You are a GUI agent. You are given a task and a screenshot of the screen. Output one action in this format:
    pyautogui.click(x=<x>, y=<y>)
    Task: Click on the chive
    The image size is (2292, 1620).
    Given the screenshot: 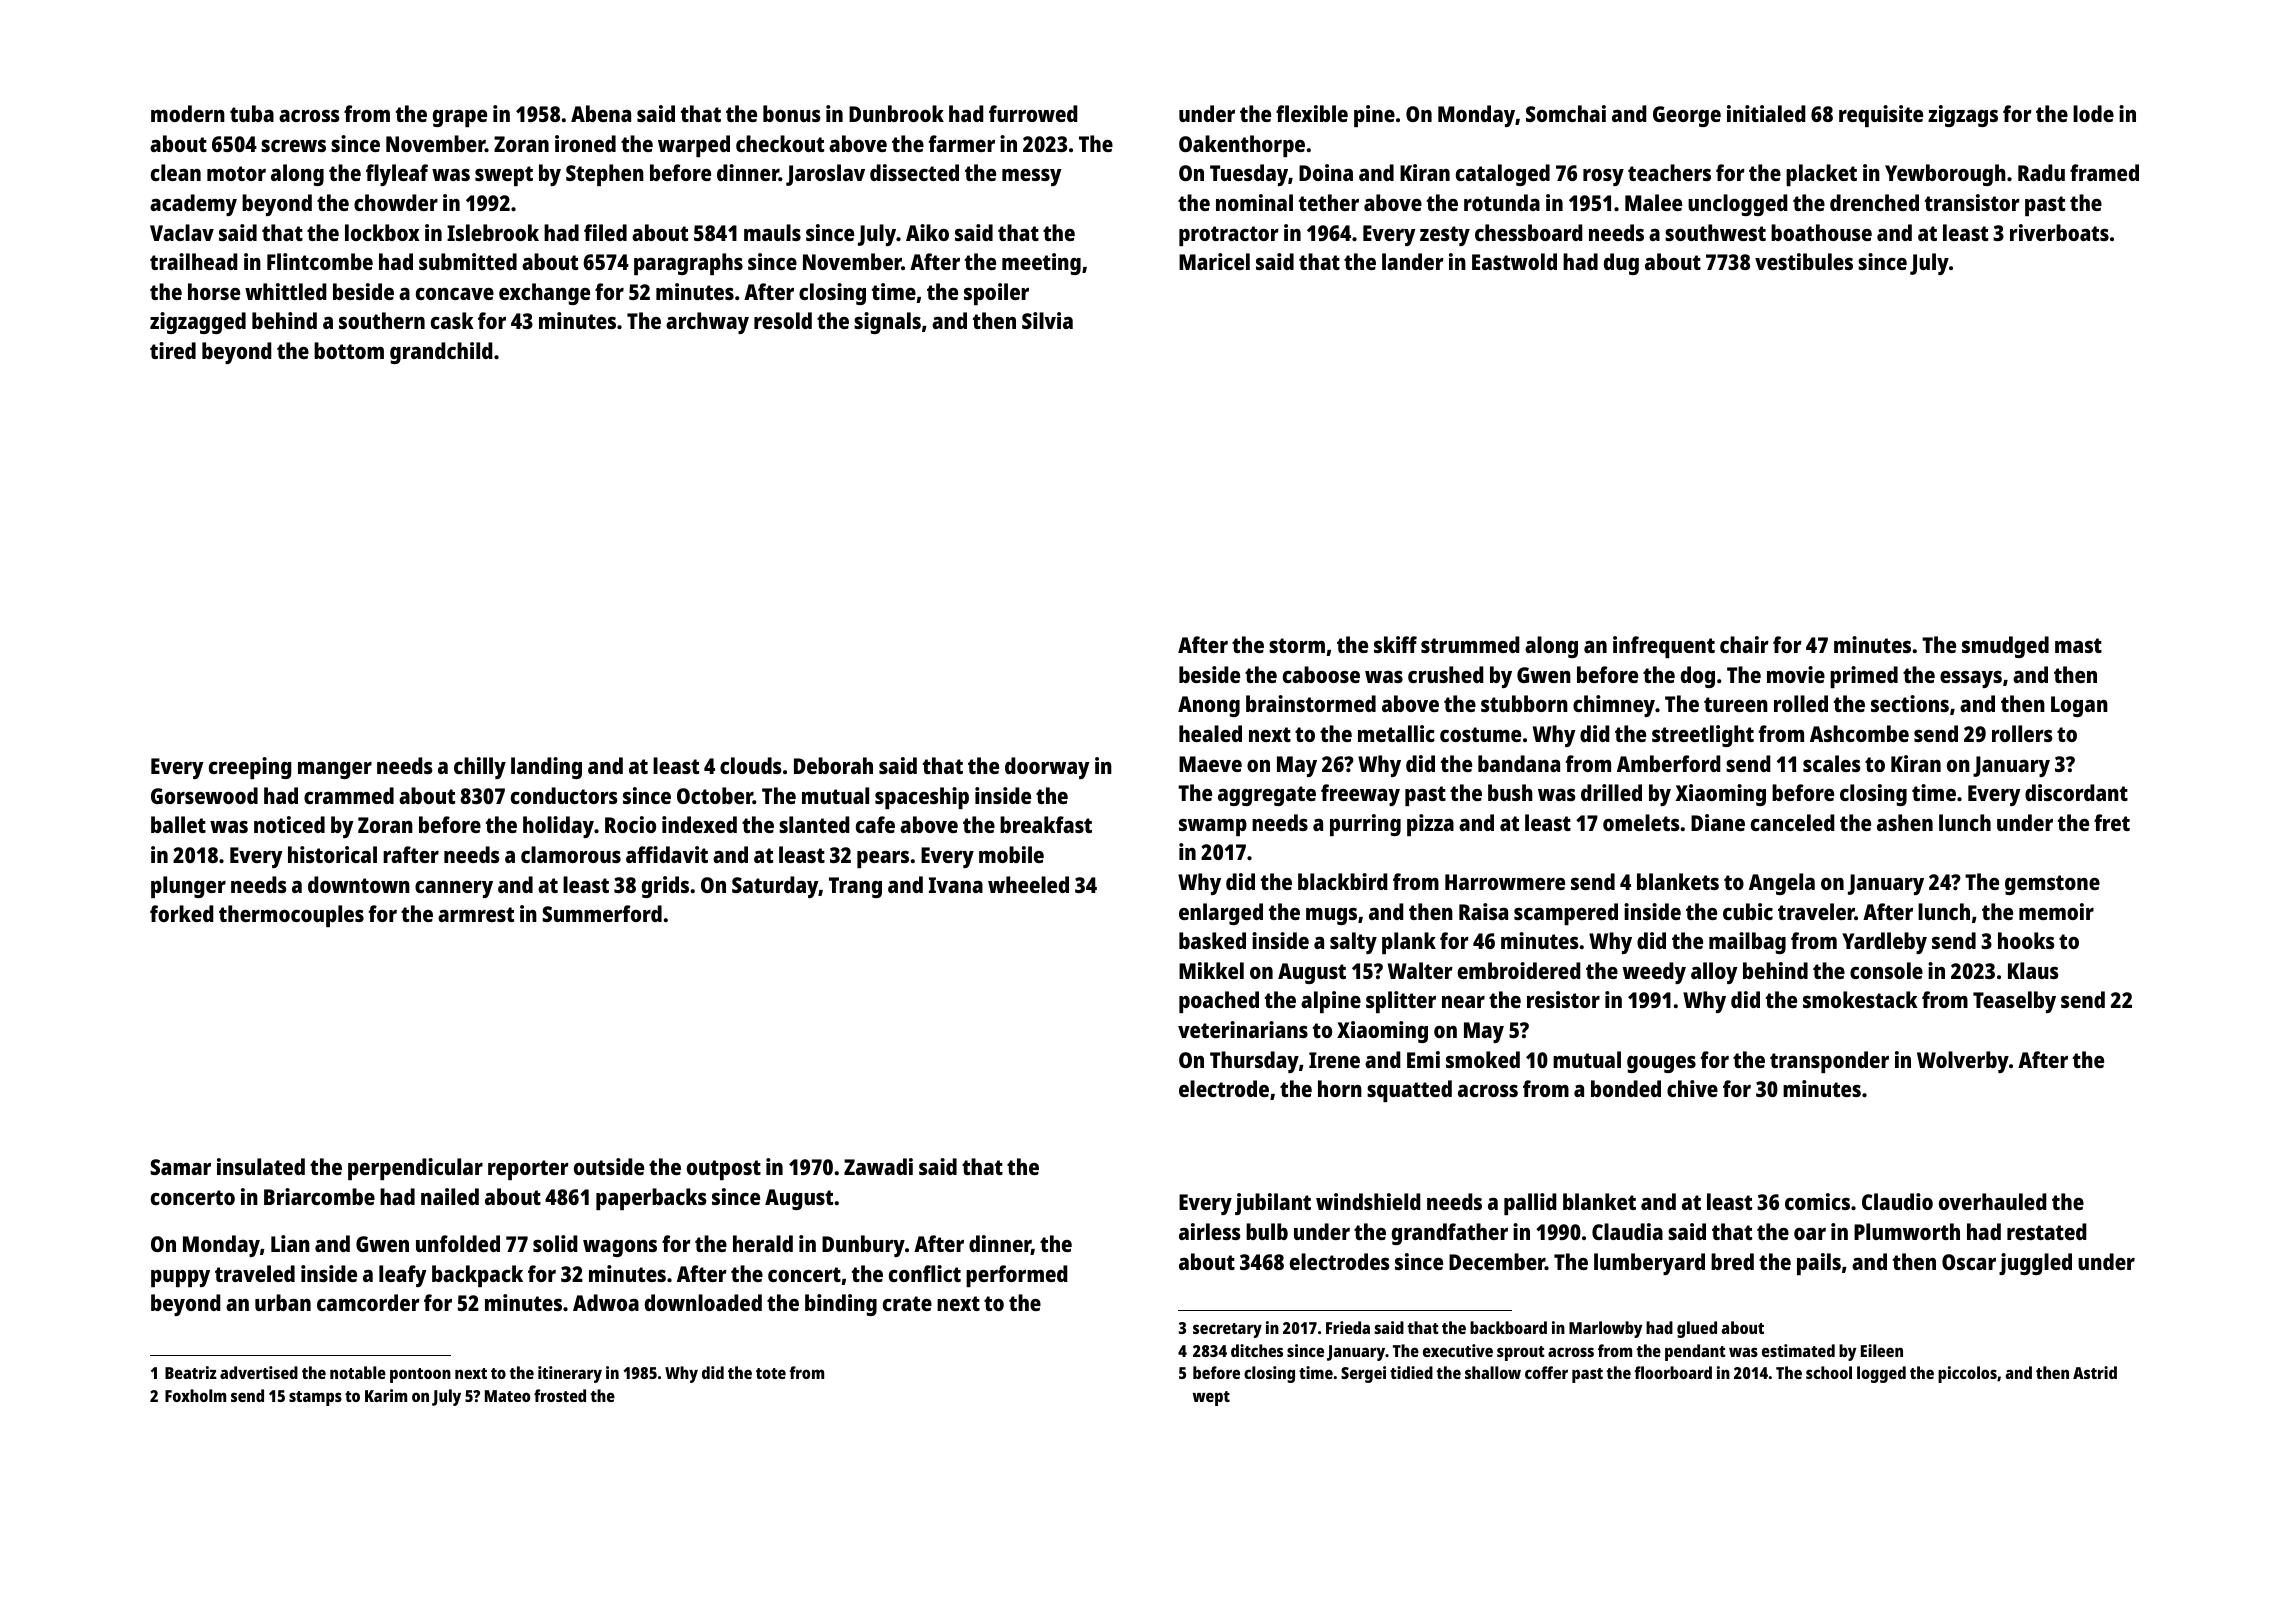 What is the action you would take?
    pyautogui.click(x=1692, y=1088)
